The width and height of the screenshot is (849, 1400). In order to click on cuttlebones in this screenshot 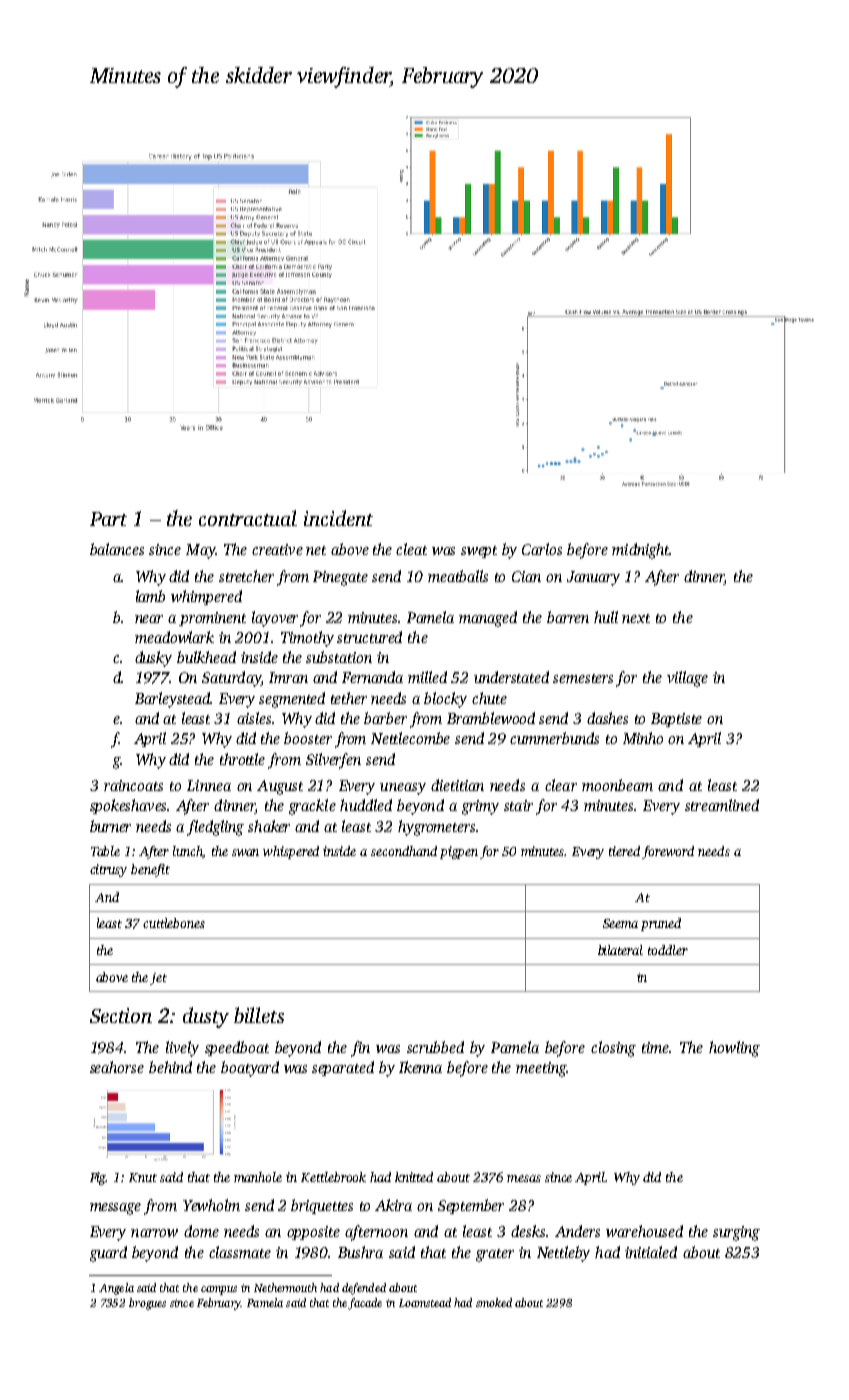, I will do `click(174, 923)`.
